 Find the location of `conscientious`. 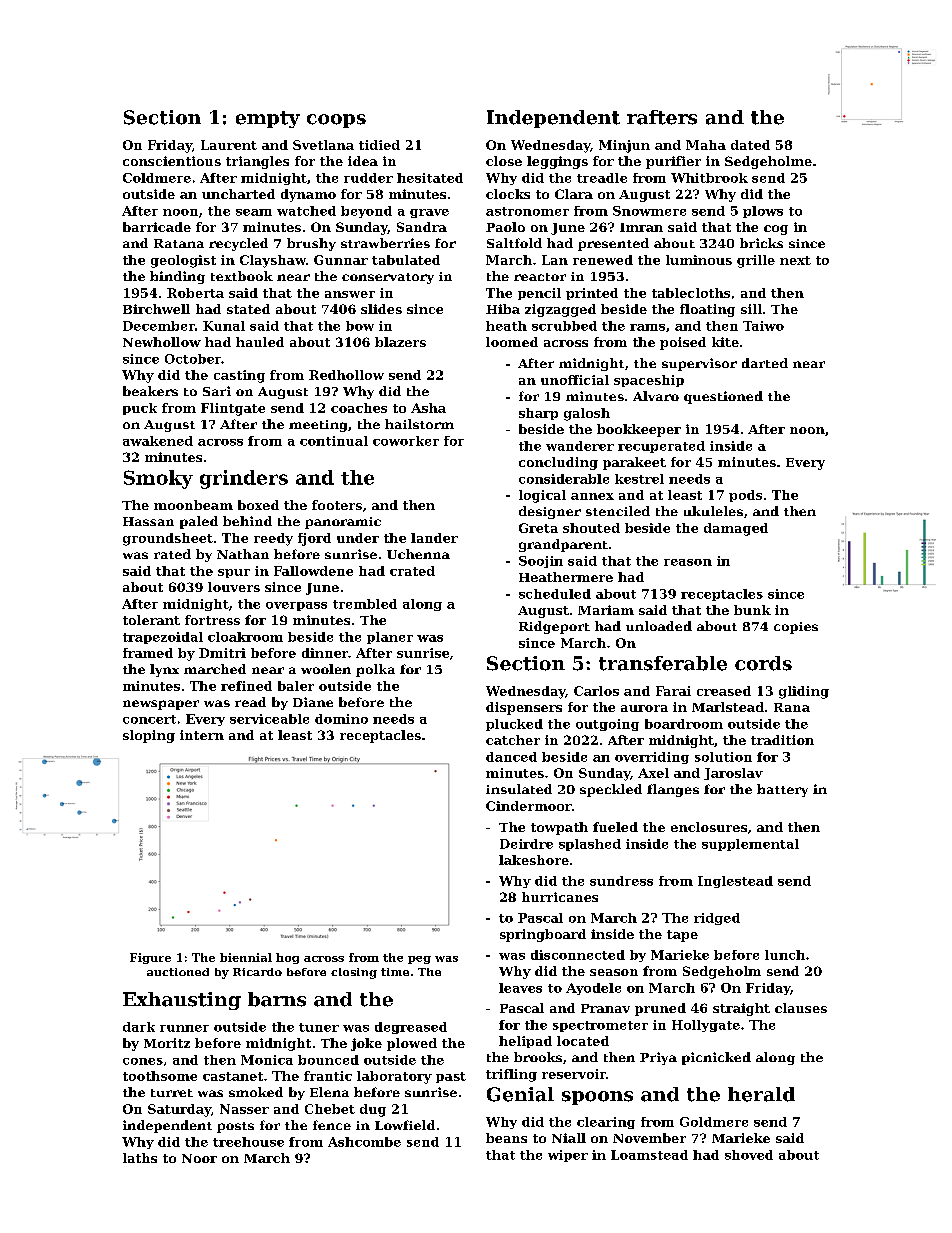

conscientious is located at coordinates (172, 161).
